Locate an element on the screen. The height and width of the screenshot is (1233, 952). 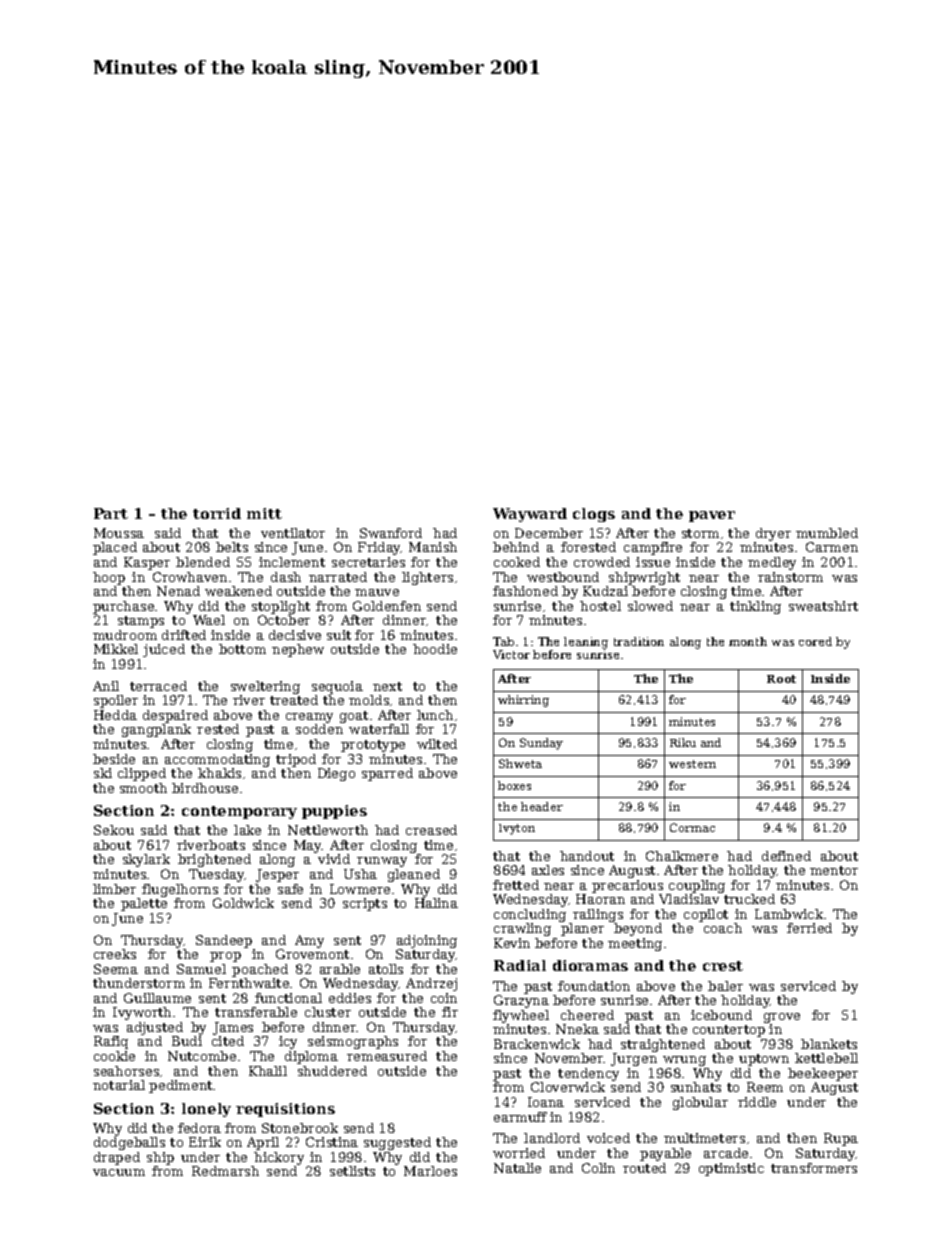
Riku is located at coordinates (683, 742).
